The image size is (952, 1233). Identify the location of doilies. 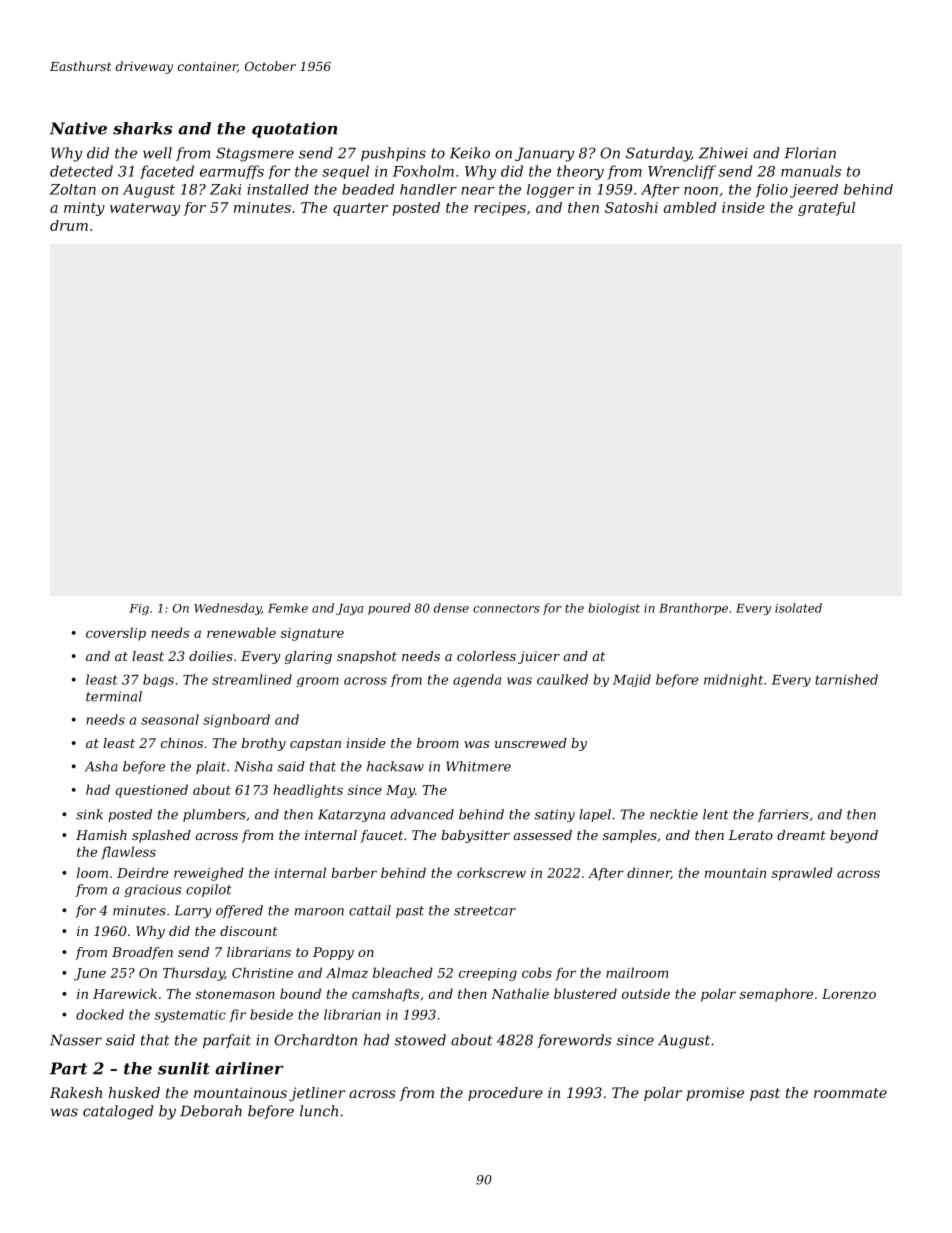
(211, 656).
